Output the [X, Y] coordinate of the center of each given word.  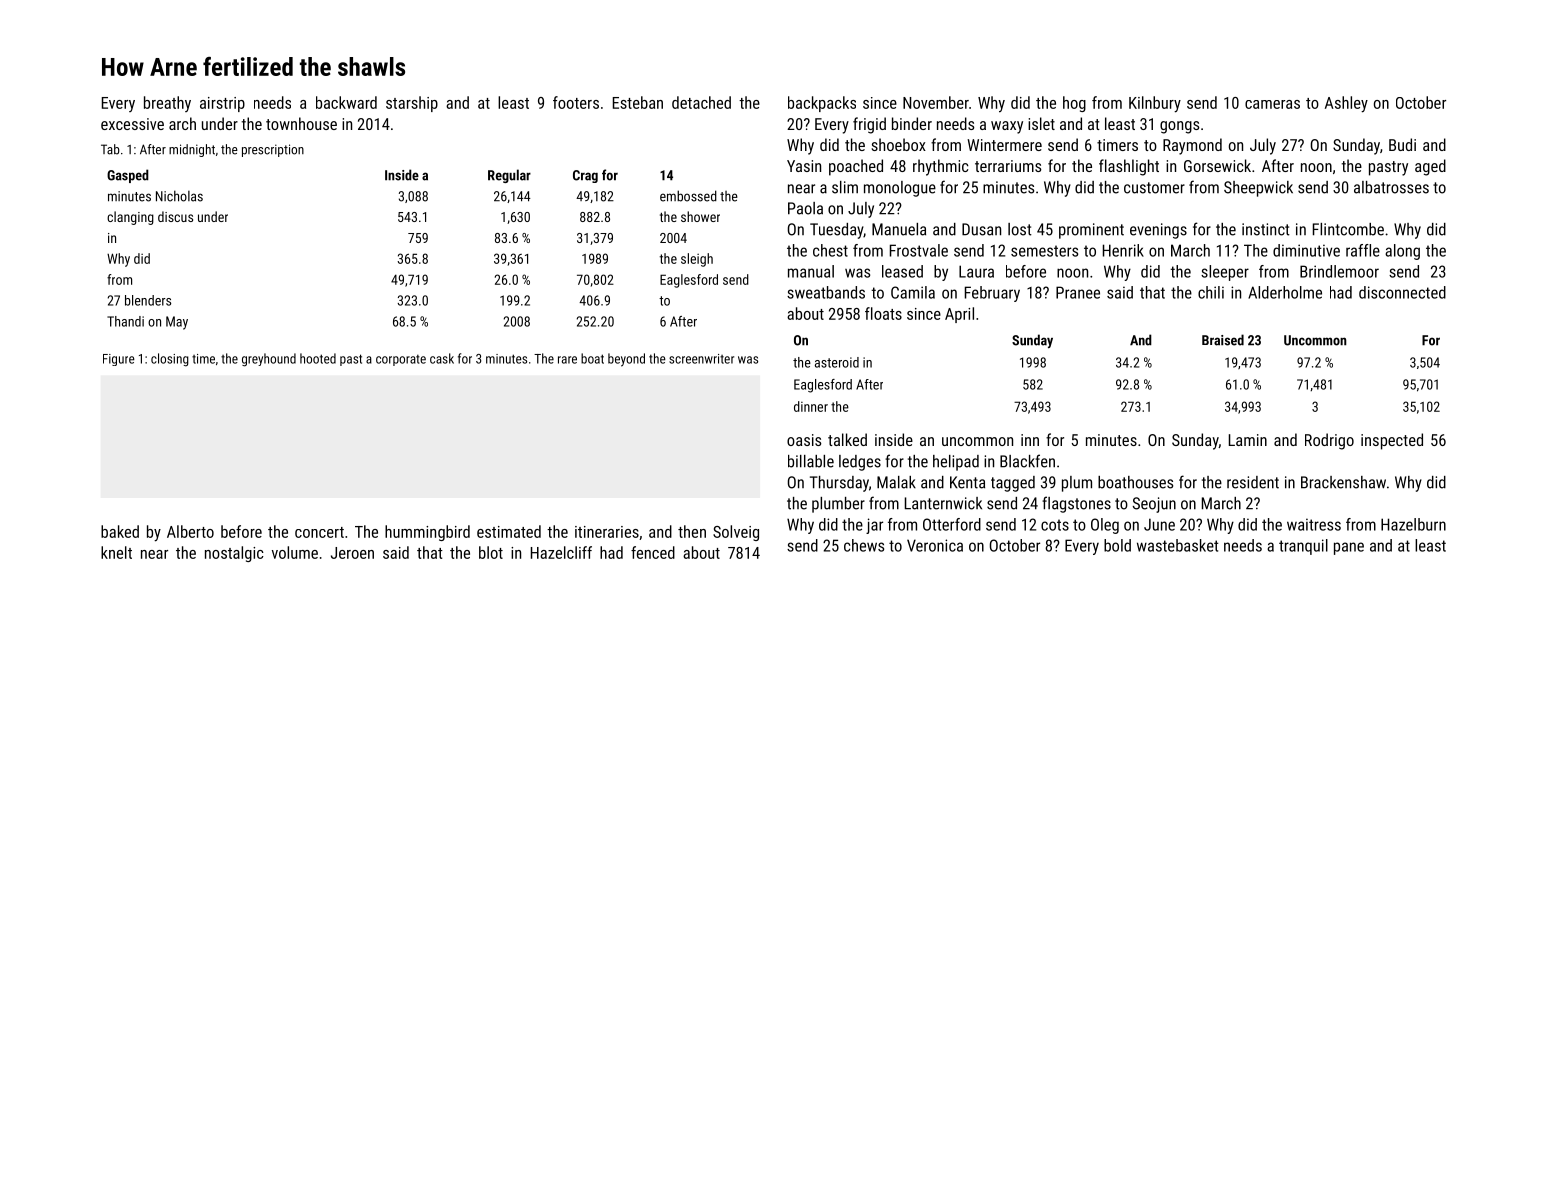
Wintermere [1004, 145]
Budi [1402, 144]
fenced [653, 552]
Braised [1223, 340]
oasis [804, 440]
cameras [1272, 104]
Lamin [1248, 440]
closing [170, 360]
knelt [116, 552]
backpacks [822, 104]
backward [346, 102]
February [992, 294]
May [177, 323]
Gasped [128, 176]
